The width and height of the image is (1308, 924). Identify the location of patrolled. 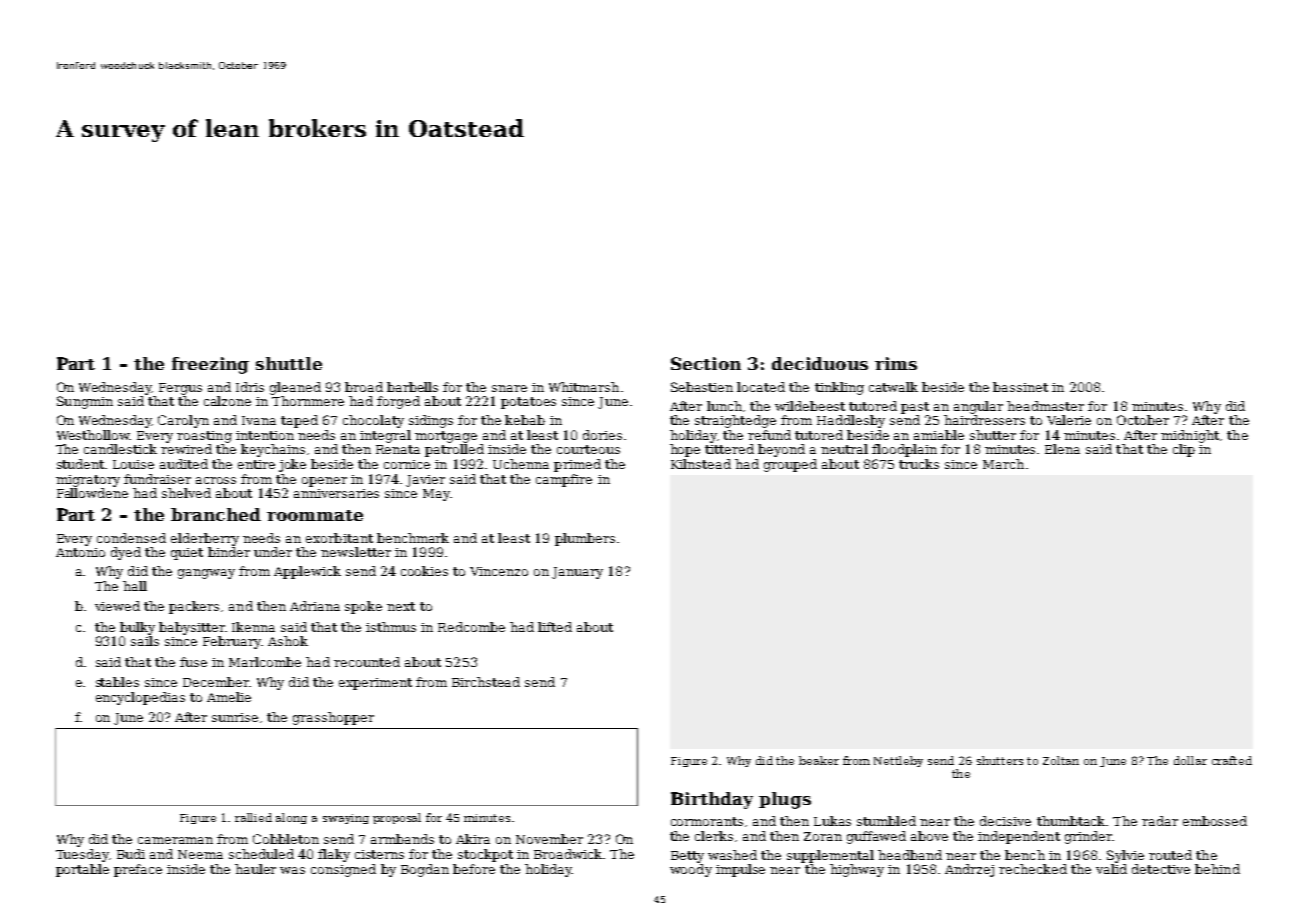
(454, 450).
